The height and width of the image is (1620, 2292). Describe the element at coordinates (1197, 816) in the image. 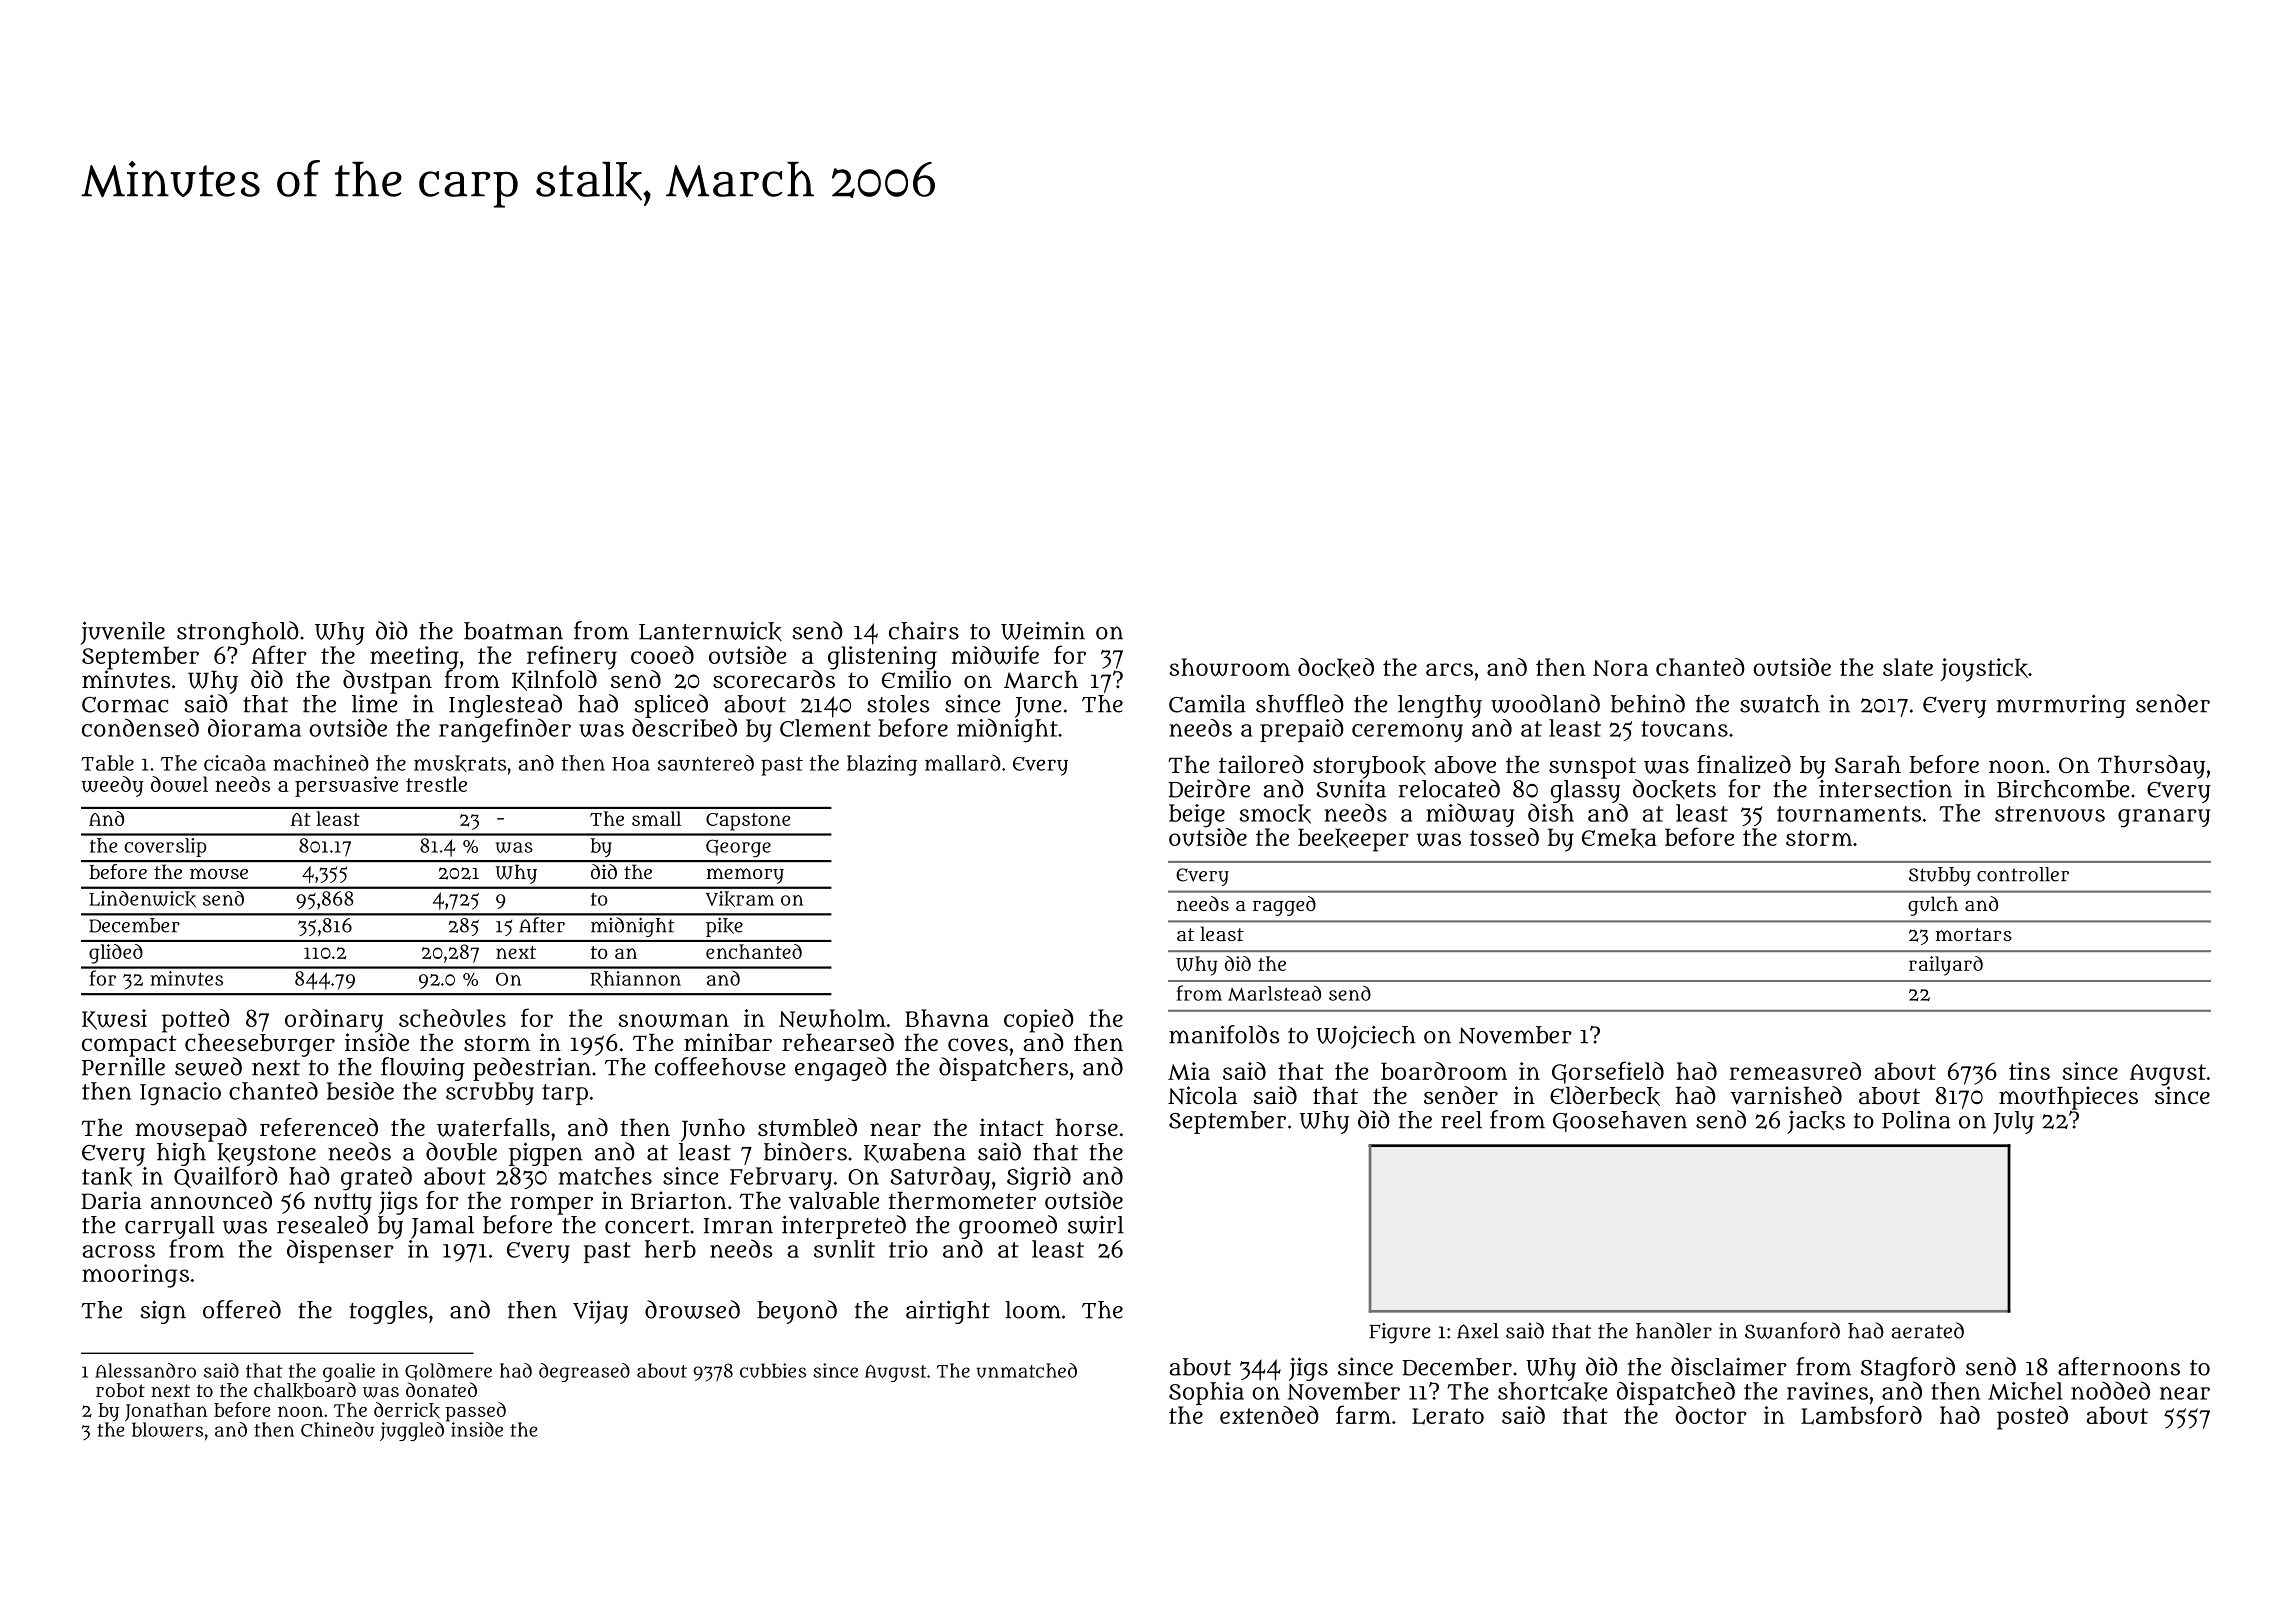

I see `beige` at that location.
